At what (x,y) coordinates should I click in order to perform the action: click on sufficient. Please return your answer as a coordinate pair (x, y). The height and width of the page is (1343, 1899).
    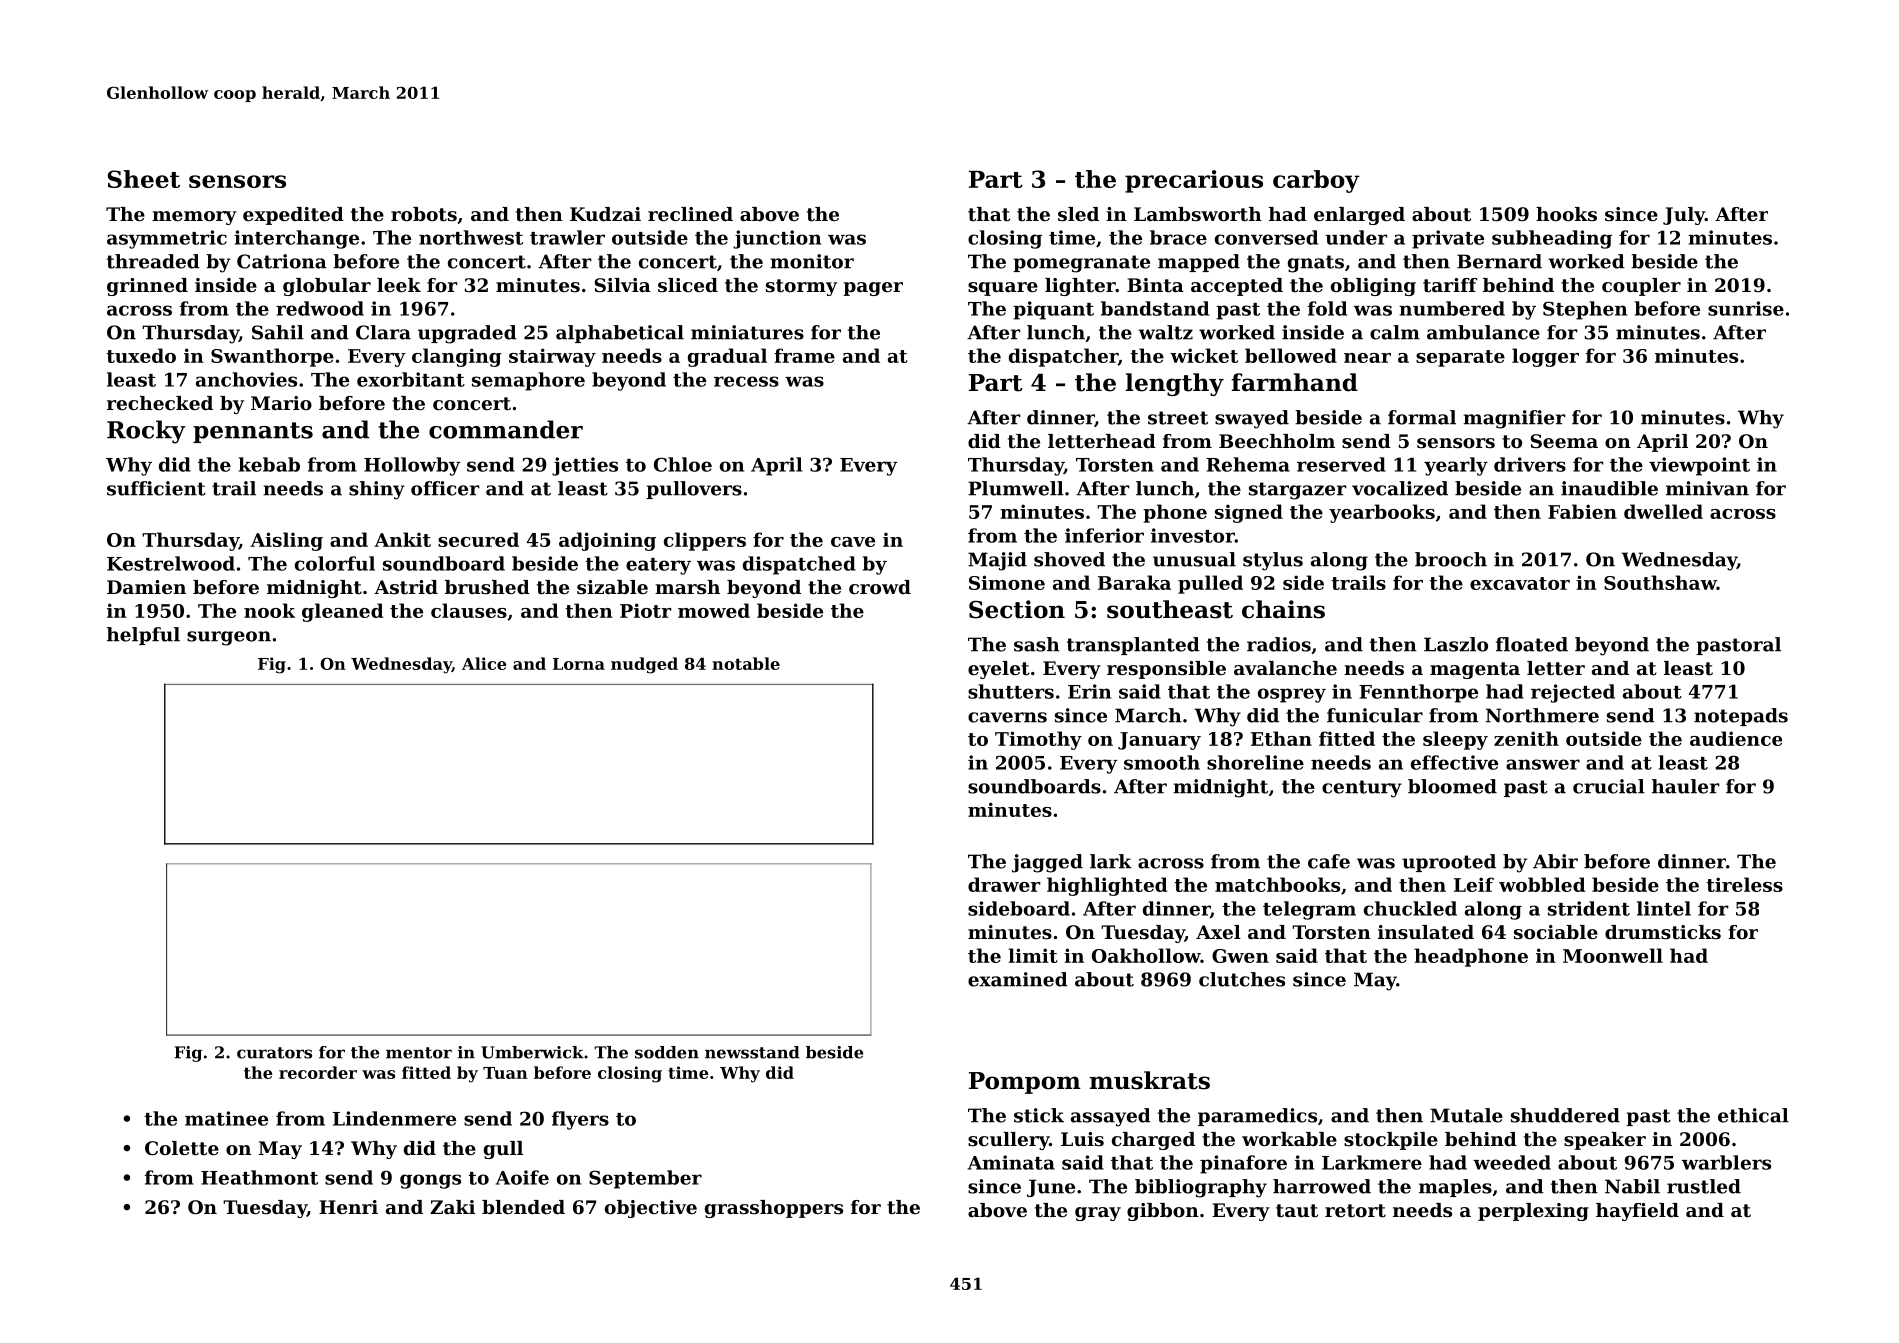
    Looking at the image, I should click on (156, 488).
